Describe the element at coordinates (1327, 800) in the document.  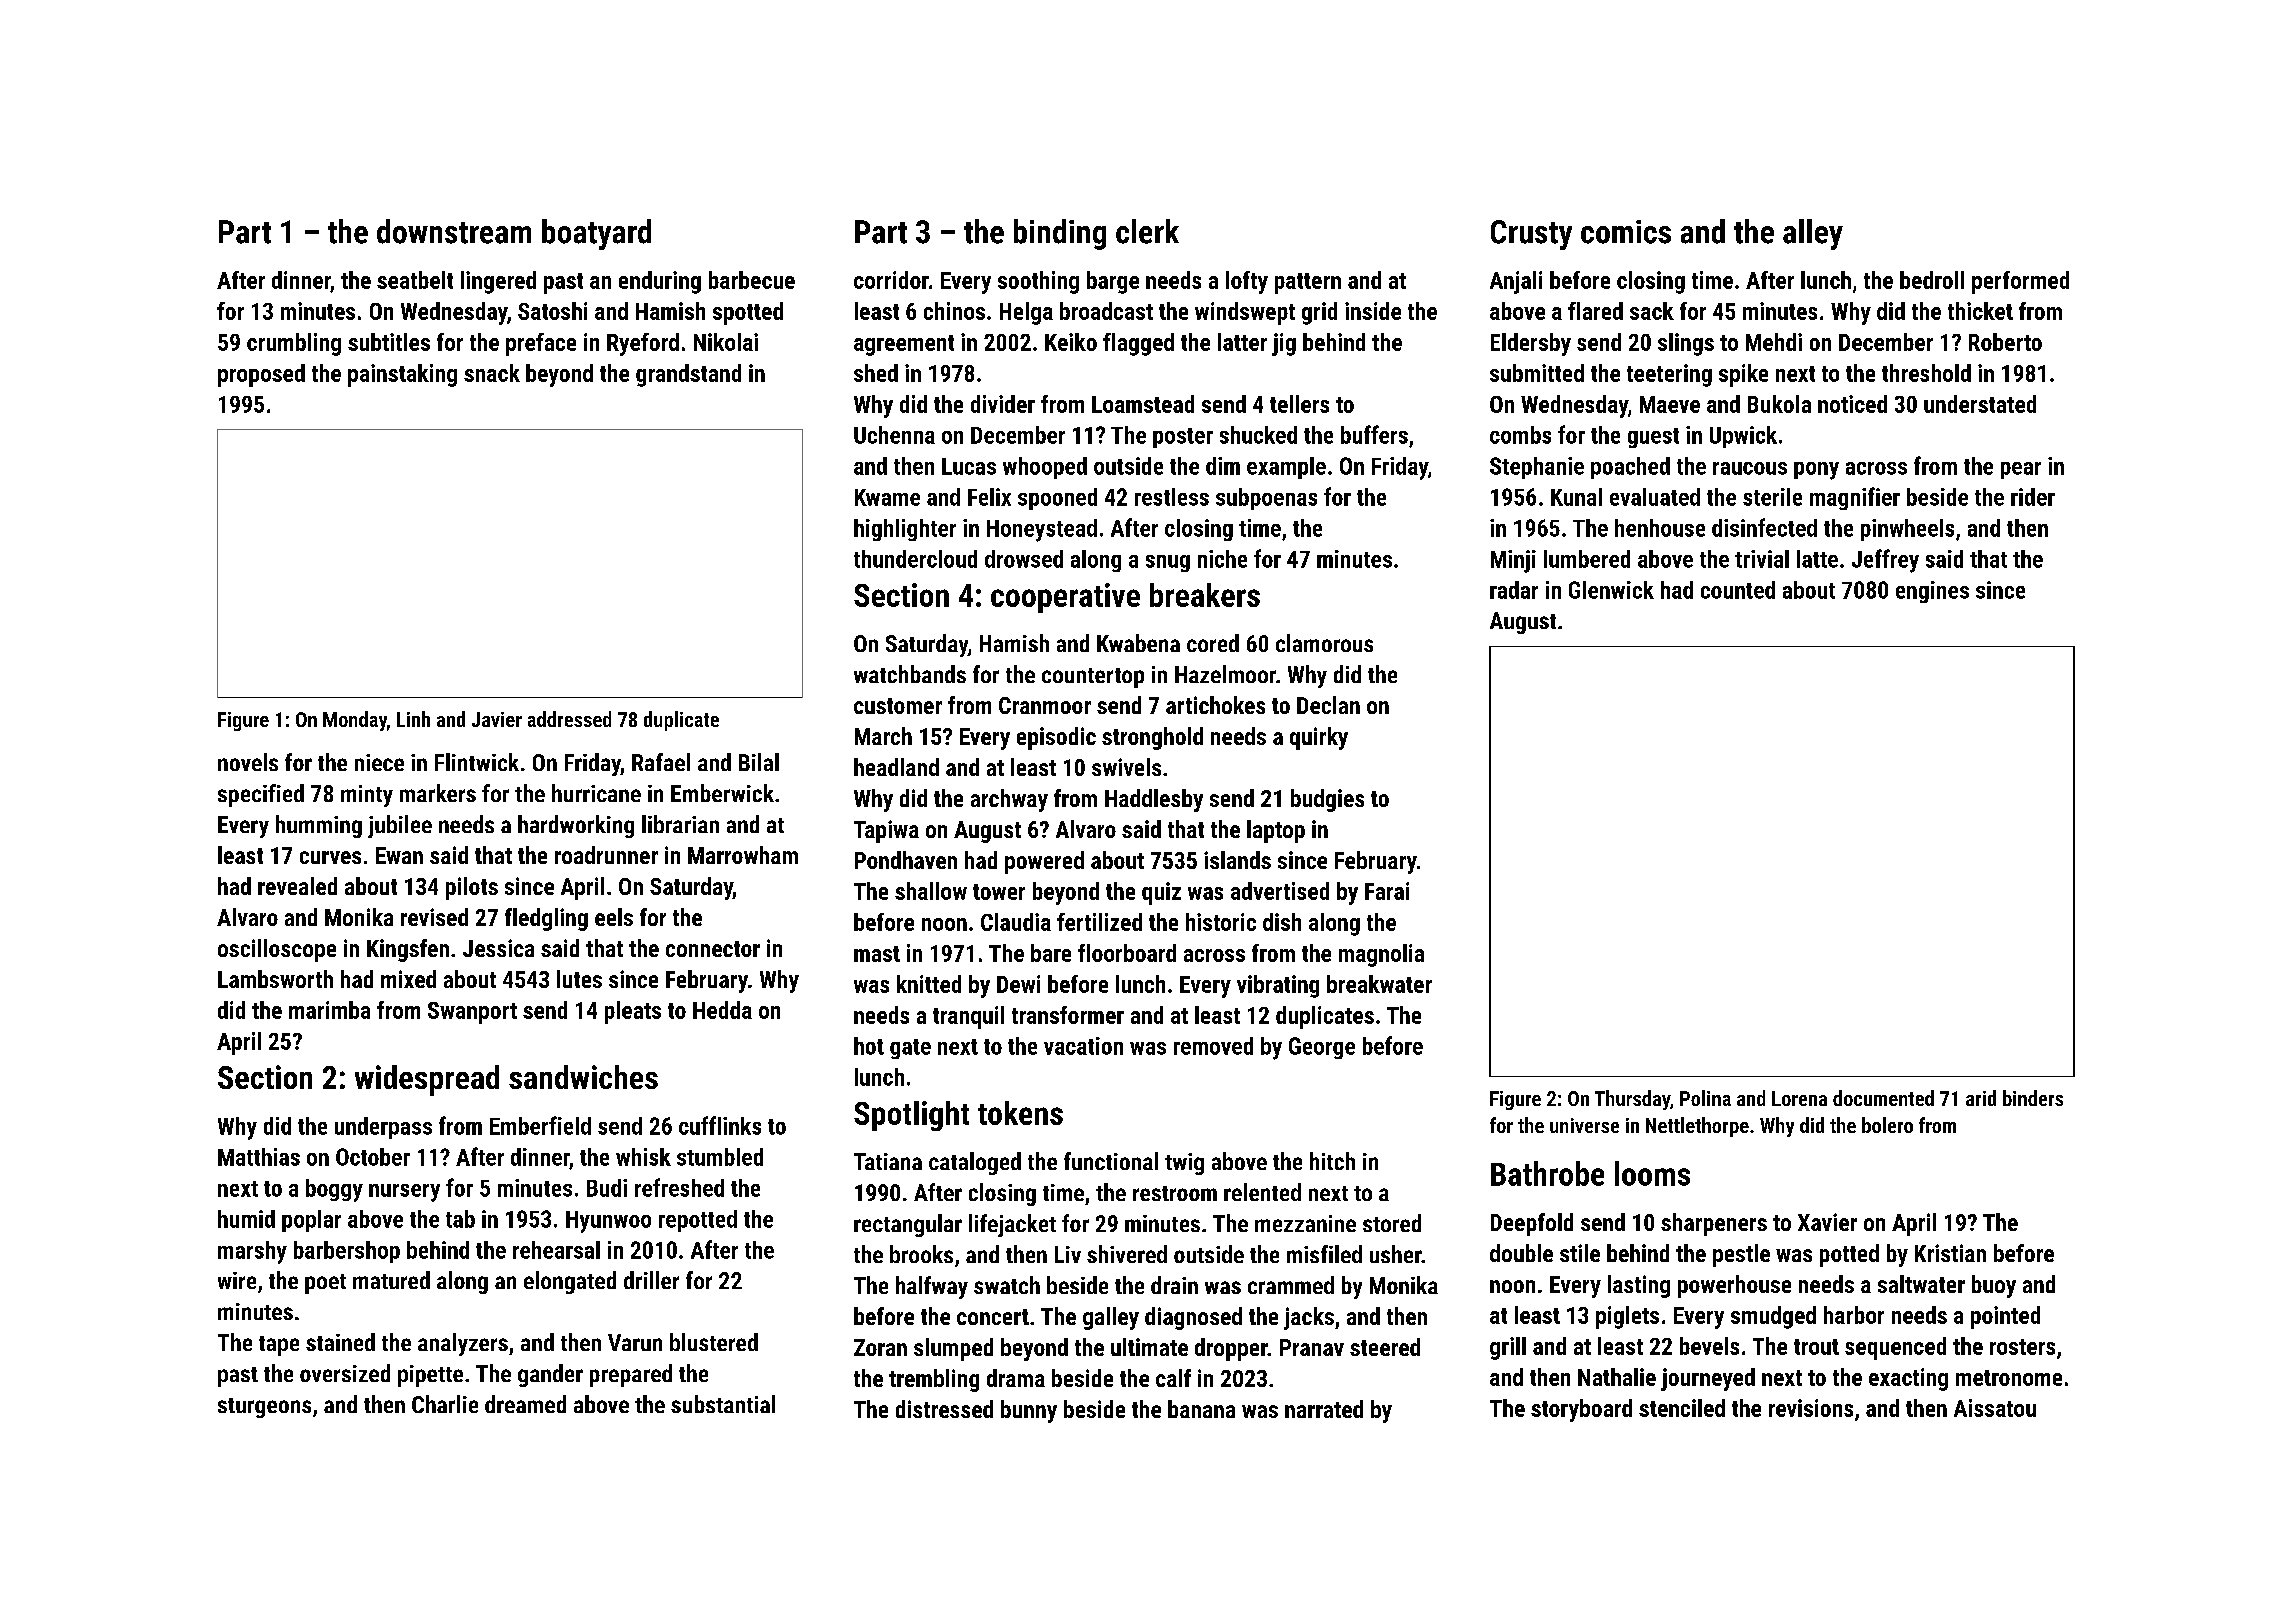
I see `budgies` at that location.
